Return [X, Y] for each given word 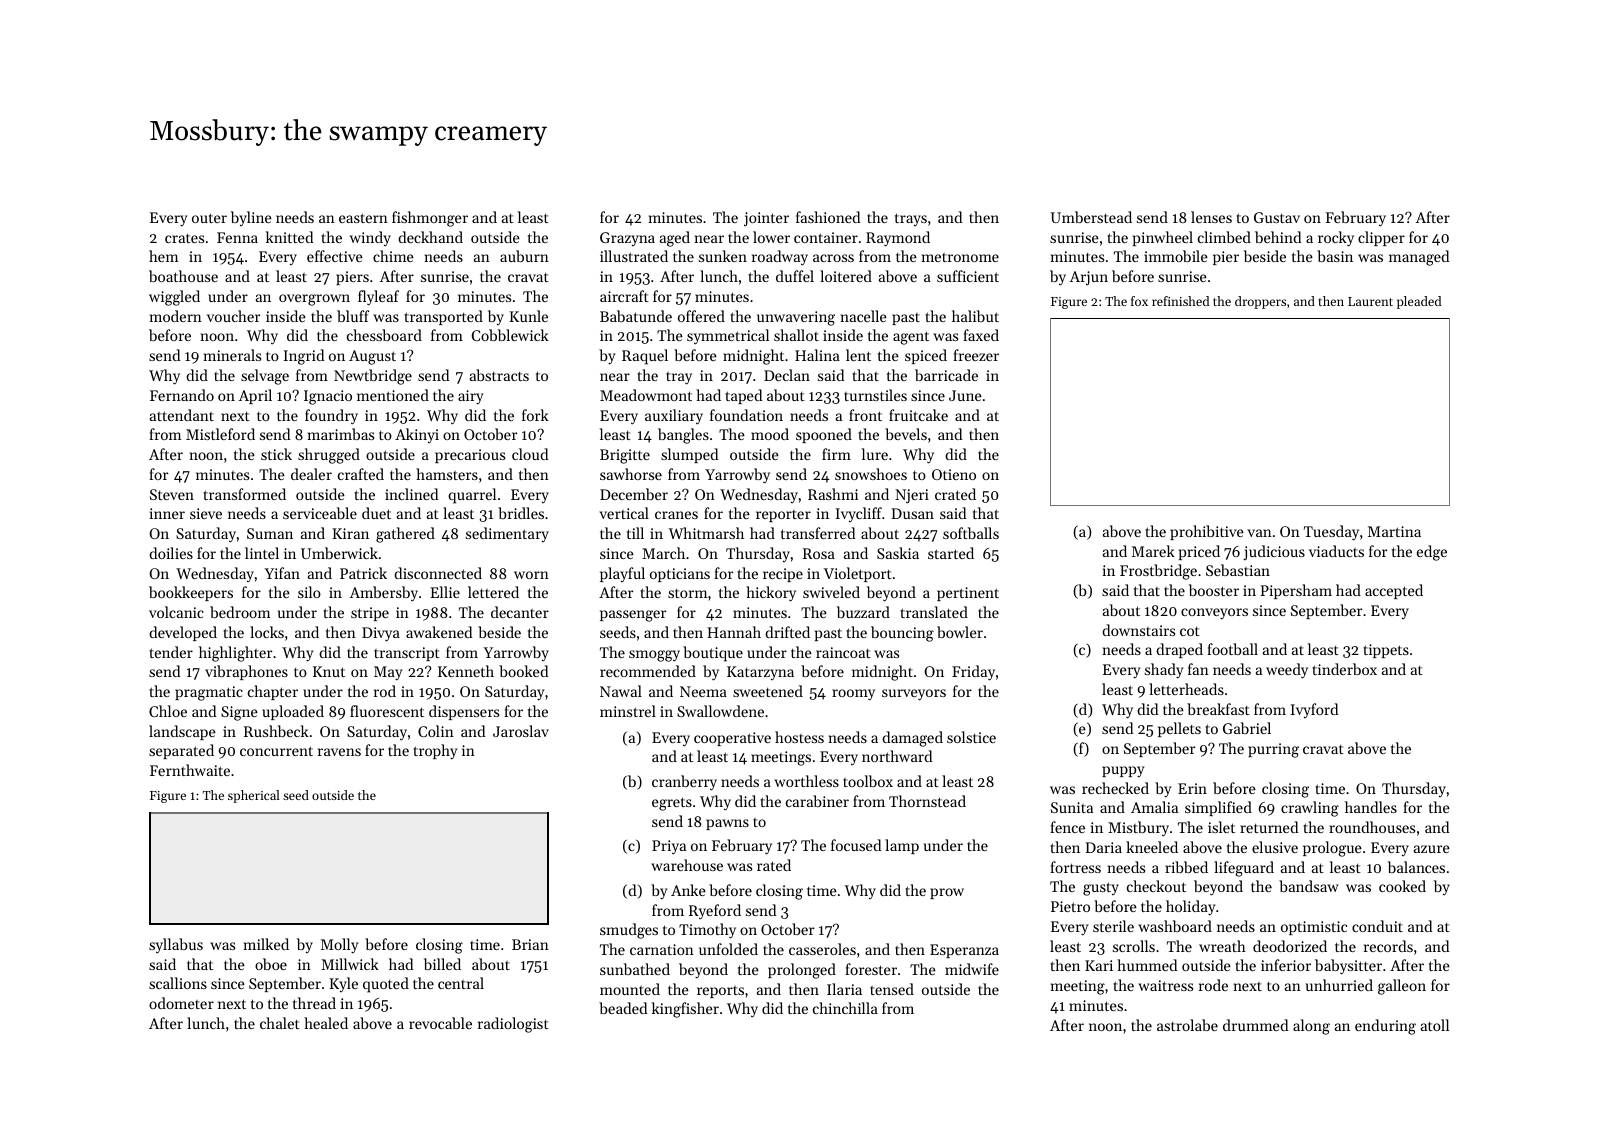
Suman [270, 533]
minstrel [628, 711]
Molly [339, 946]
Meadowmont [646, 395]
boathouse [183, 276]
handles [1371, 807]
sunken [723, 256]
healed [326, 1023]
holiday [1190, 908]
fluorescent [387, 711]
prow [947, 893]
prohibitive [1207, 532]
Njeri [912, 496]
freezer [976, 355]
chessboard [384, 335]
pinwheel [1163, 238]
